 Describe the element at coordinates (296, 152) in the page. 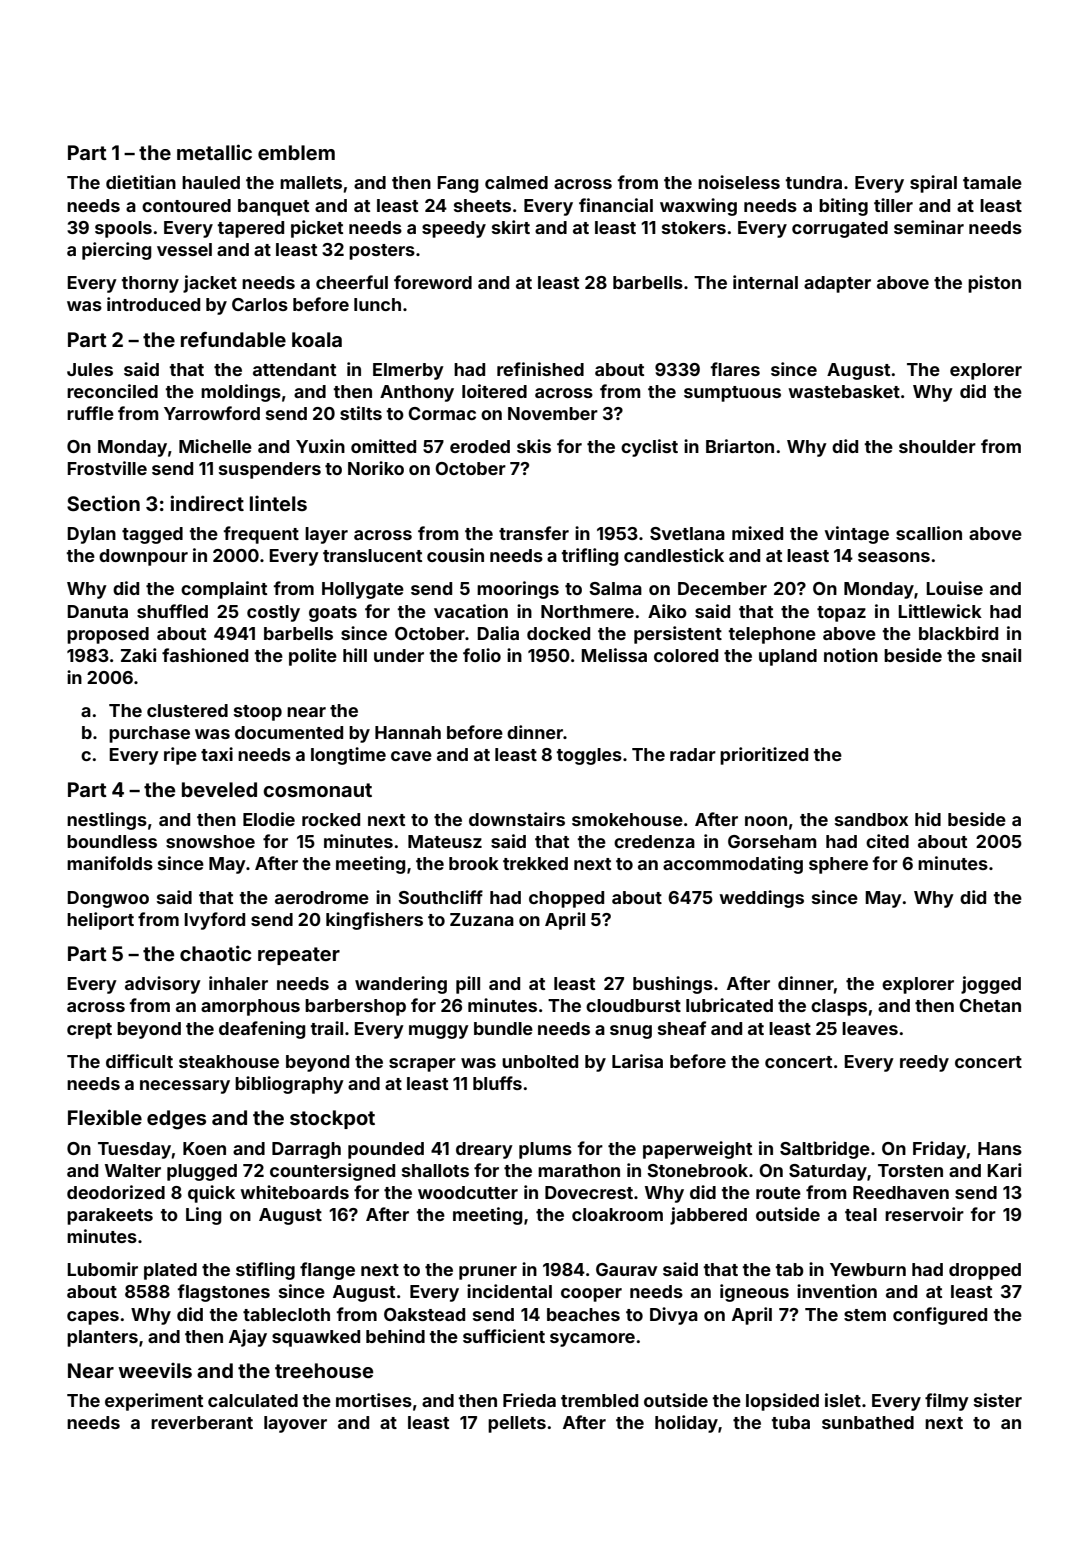

I see `emblem` at that location.
